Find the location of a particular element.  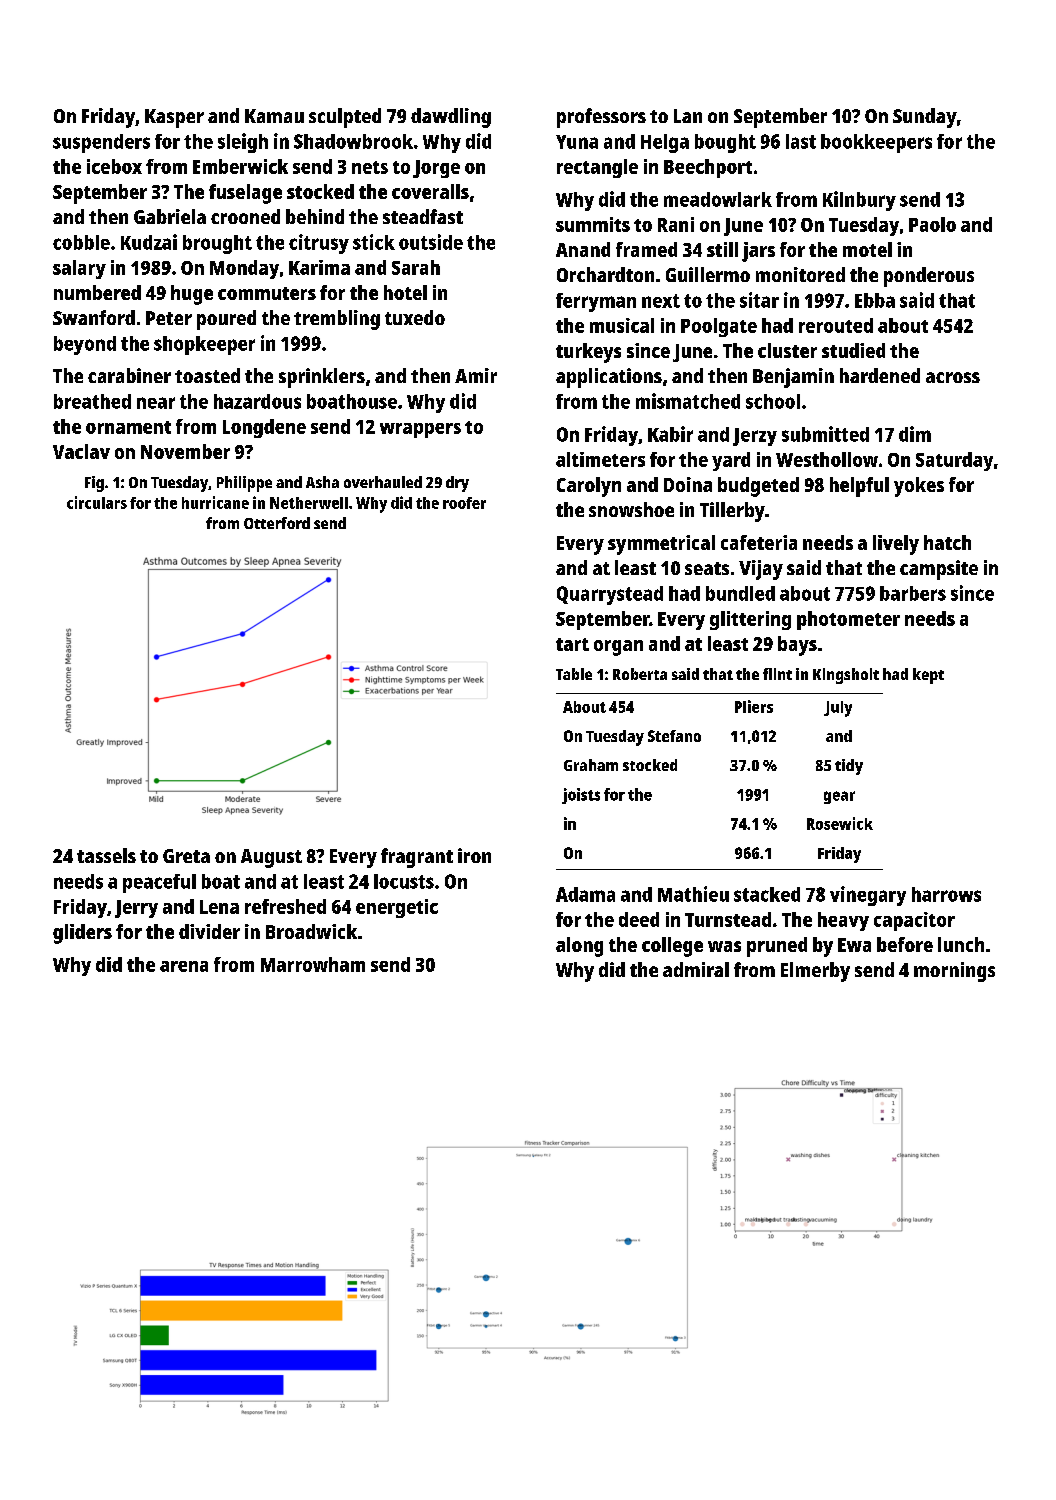

fragrant is located at coordinates (417, 858).
